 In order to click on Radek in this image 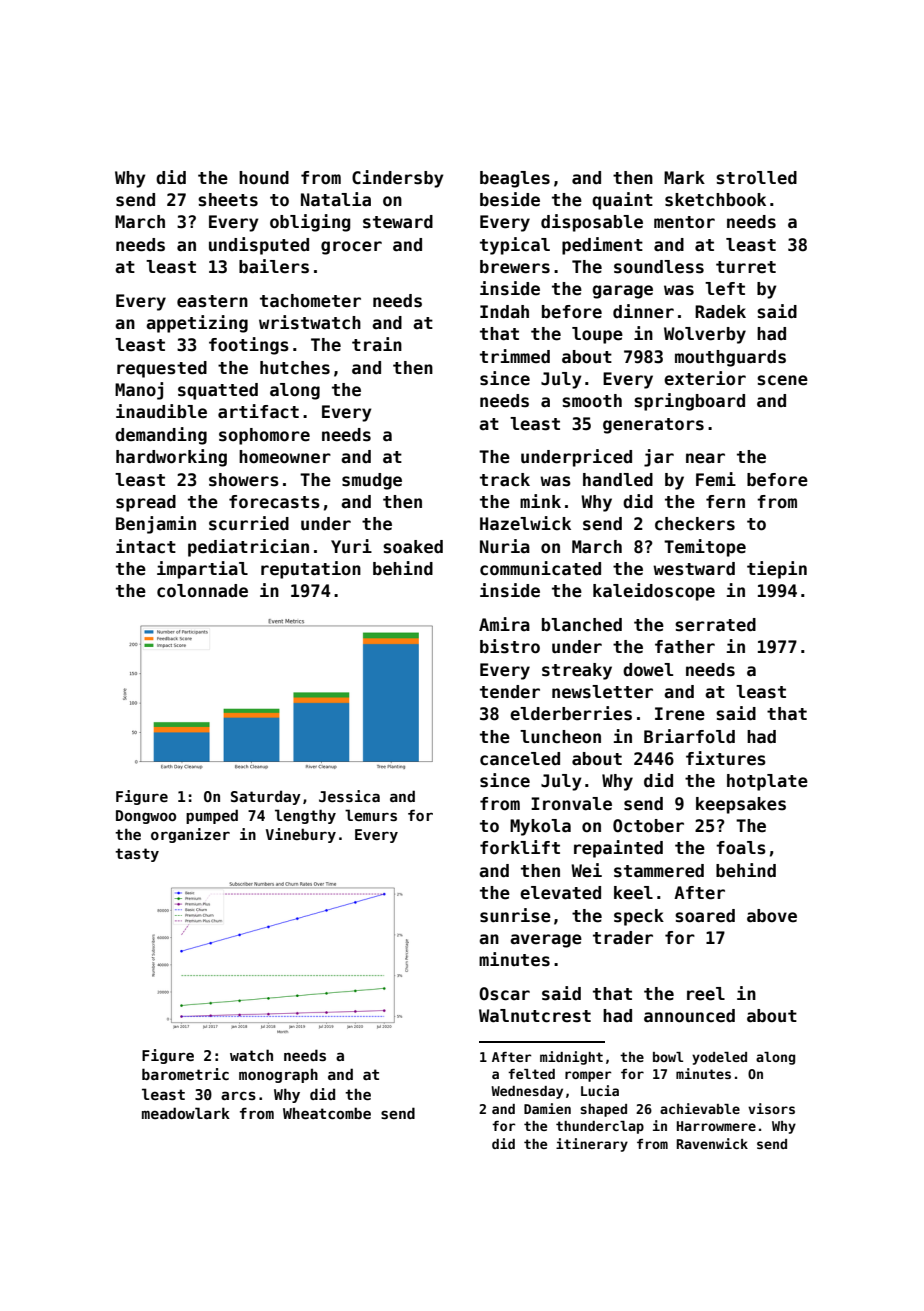, I will do `click(720, 312)`.
